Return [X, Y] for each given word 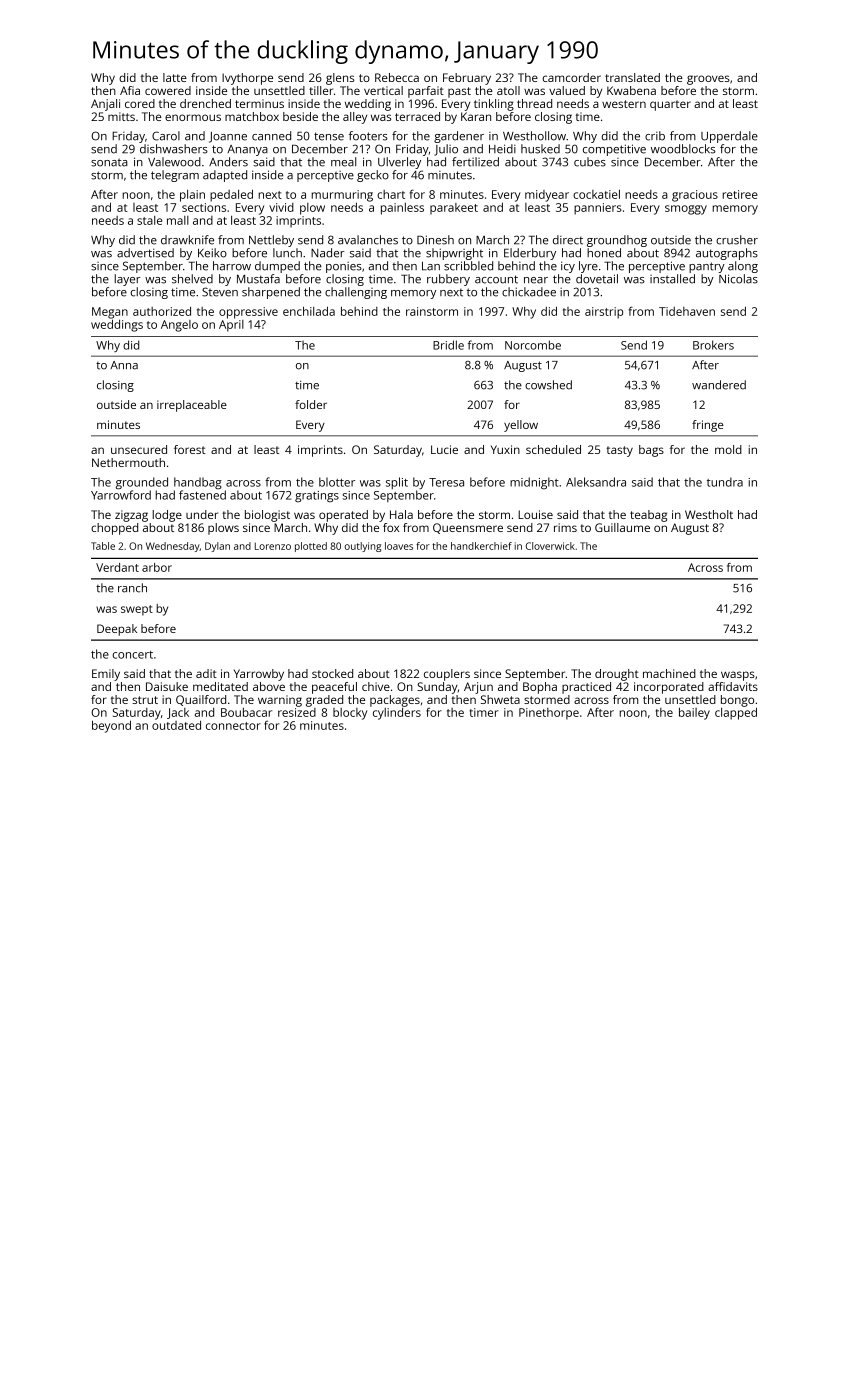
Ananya [247, 150]
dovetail [597, 279]
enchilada [309, 311]
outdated [176, 725]
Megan [110, 313]
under [202, 514]
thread [534, 103]
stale [149, 220]
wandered [719, 385]
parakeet [454, 209]
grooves [708, 80]
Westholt [709, 514]
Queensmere [468, 528]
